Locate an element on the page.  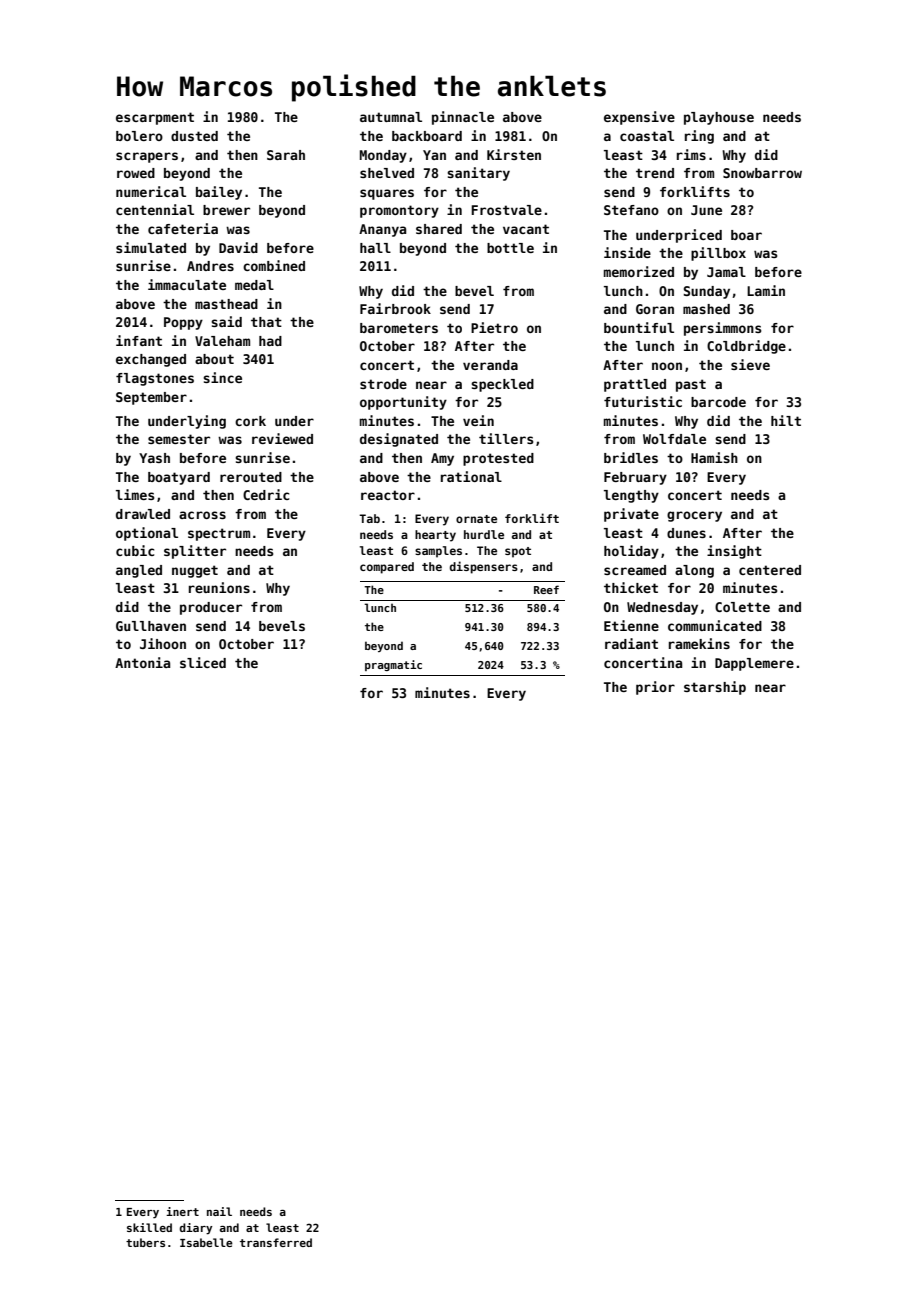
pinnacle is located at coordinates (463, 118).
